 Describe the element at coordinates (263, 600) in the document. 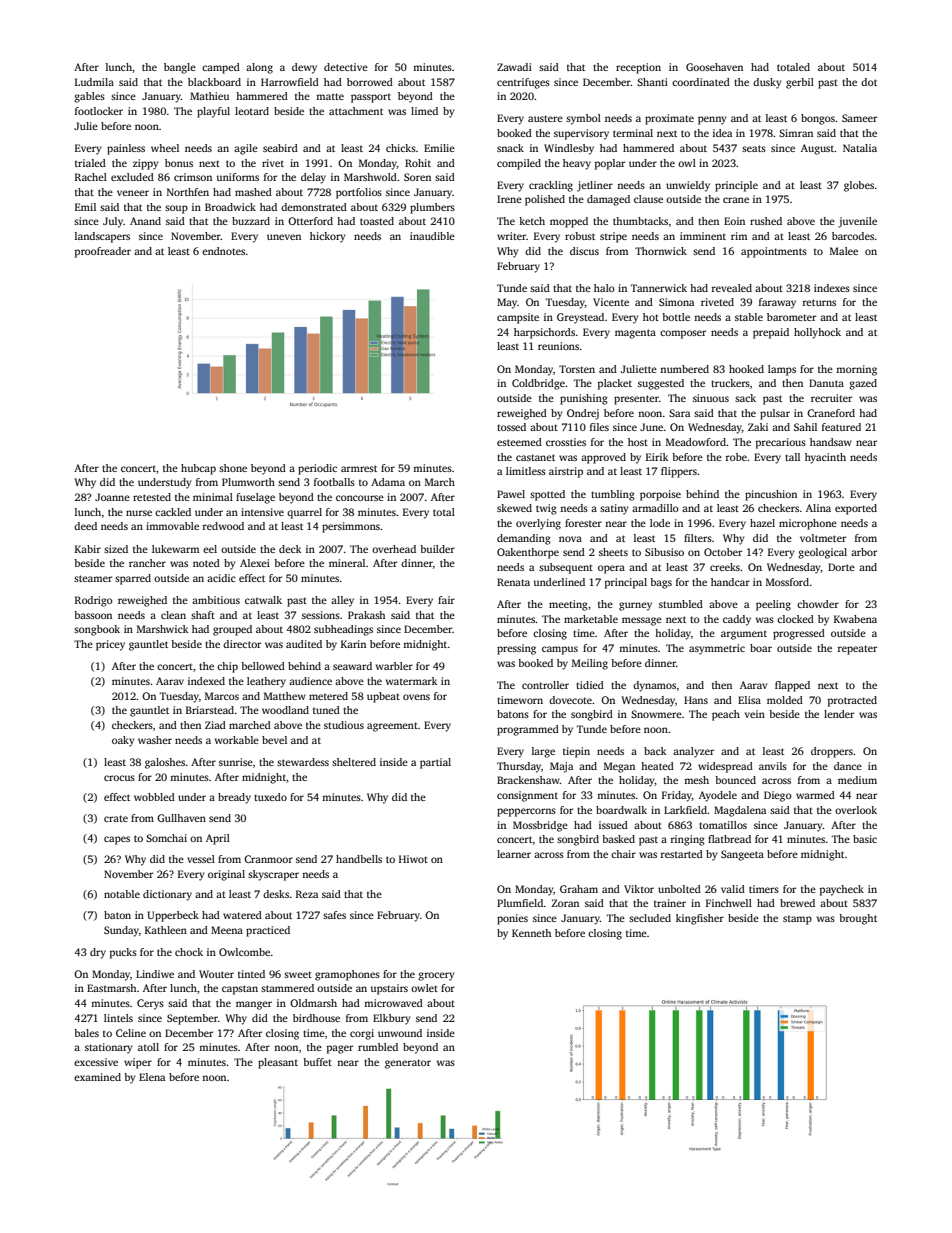

I see `catwalk` at that location.
